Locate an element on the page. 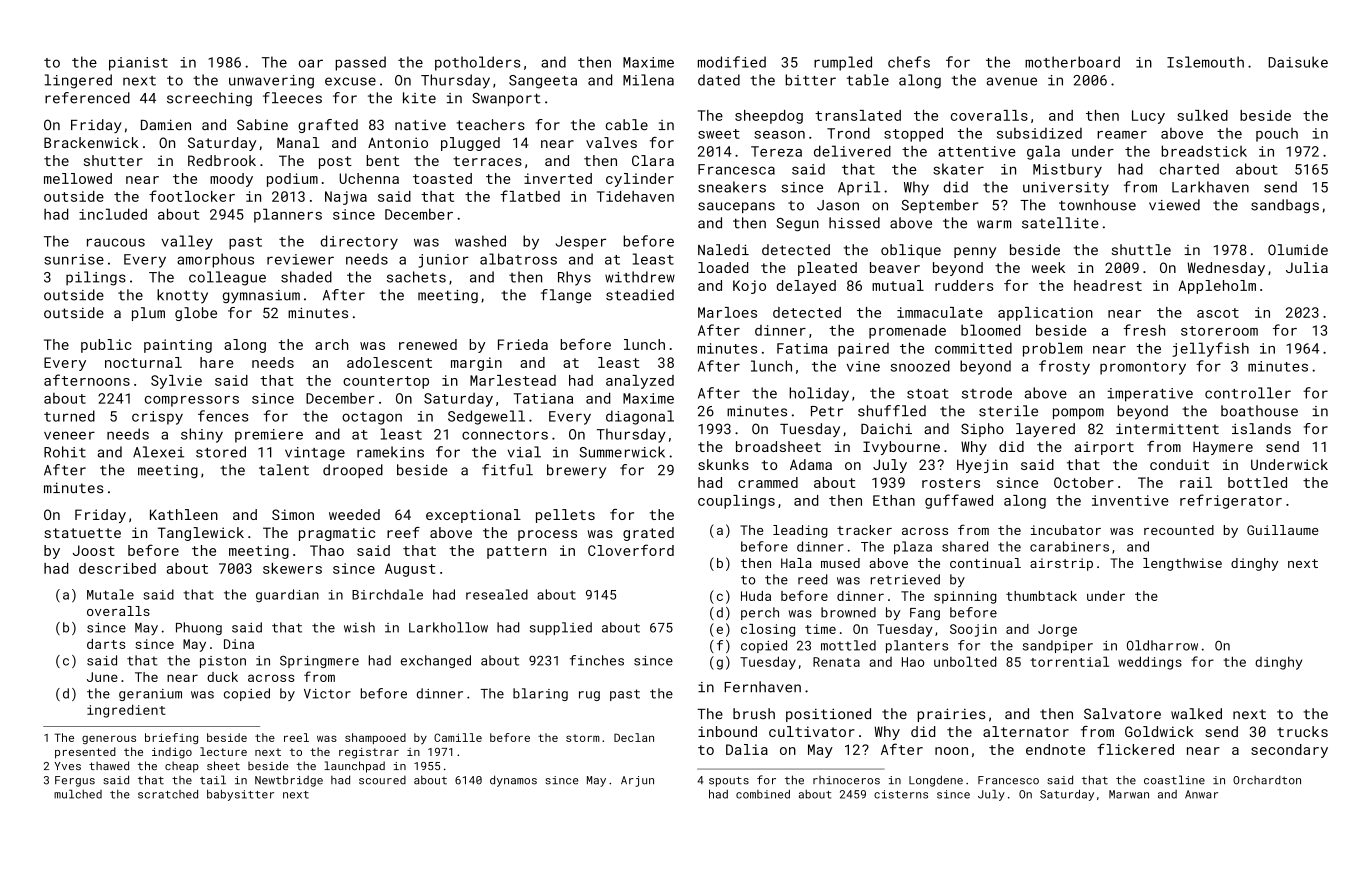 The height and width of the document is (887, 1372). modified is located at coordinates (732, 62).
